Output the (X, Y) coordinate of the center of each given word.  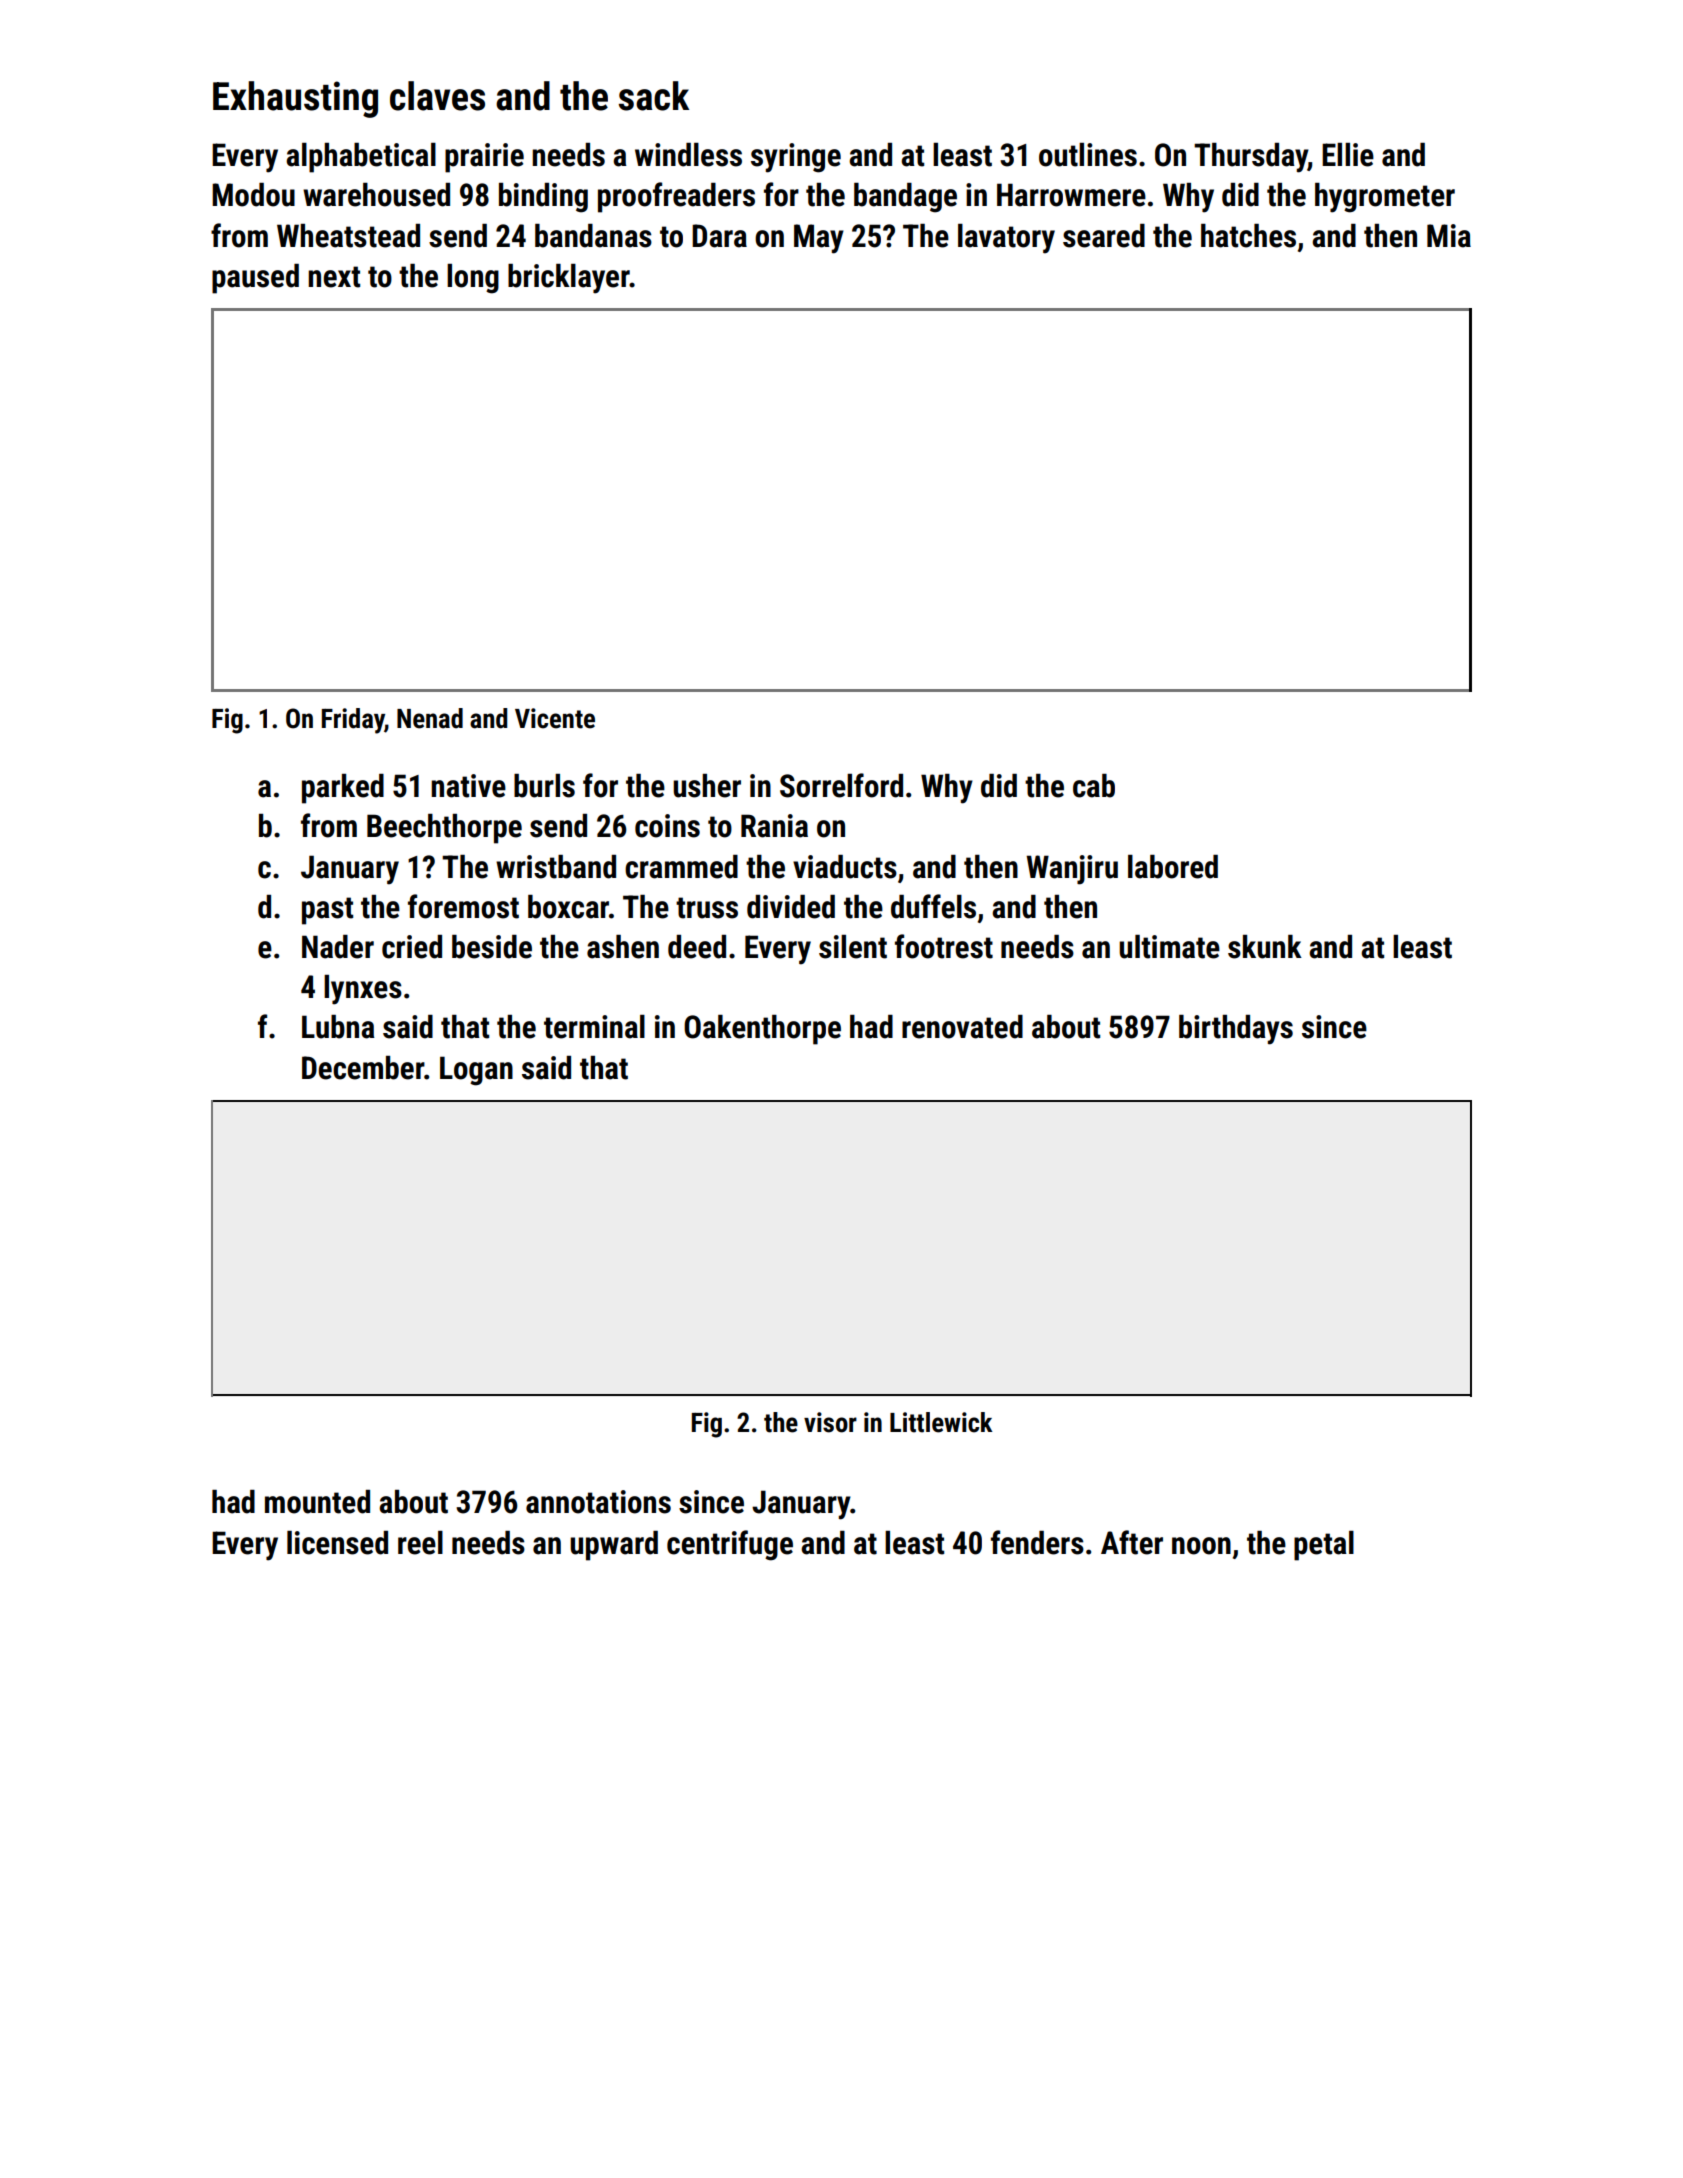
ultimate (1169, 947)
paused (255, 279)
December (363, 1068)
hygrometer (1385, 198)
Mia (1449, 236)
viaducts (845, 867)
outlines (1088, 155)
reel (420, 1543)
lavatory (1006, 239)
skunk (1265, 947)
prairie (484, 158)
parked (343, 789)
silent (853, 947)
